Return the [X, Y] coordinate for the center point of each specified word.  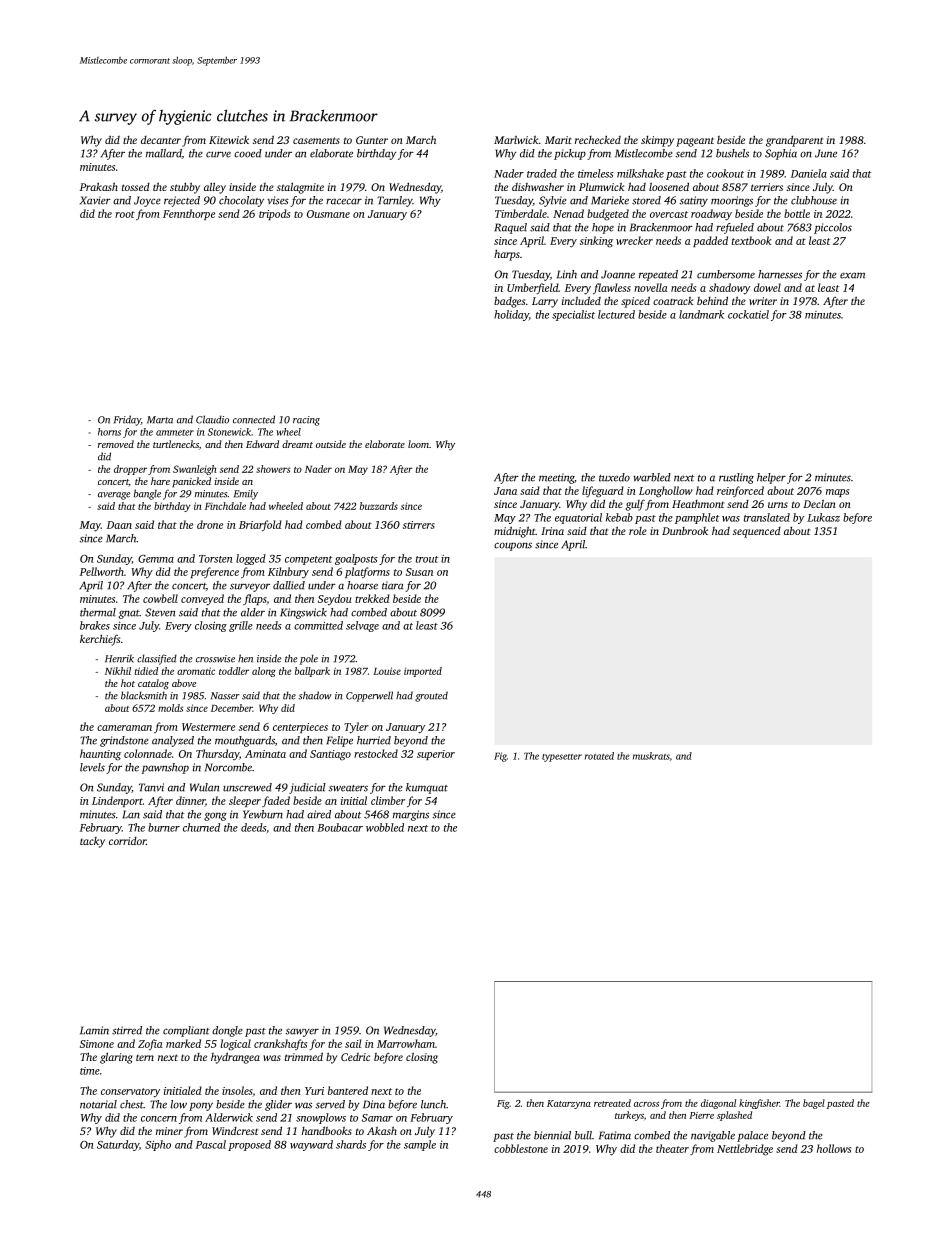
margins [411, 815]
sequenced [757, 532]
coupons [513, 546]
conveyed [202, 600]
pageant [695, 142]
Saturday [118, 1145]
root [125, 214]
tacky [92, 842]
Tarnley [394, 201]
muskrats [651, 756]
